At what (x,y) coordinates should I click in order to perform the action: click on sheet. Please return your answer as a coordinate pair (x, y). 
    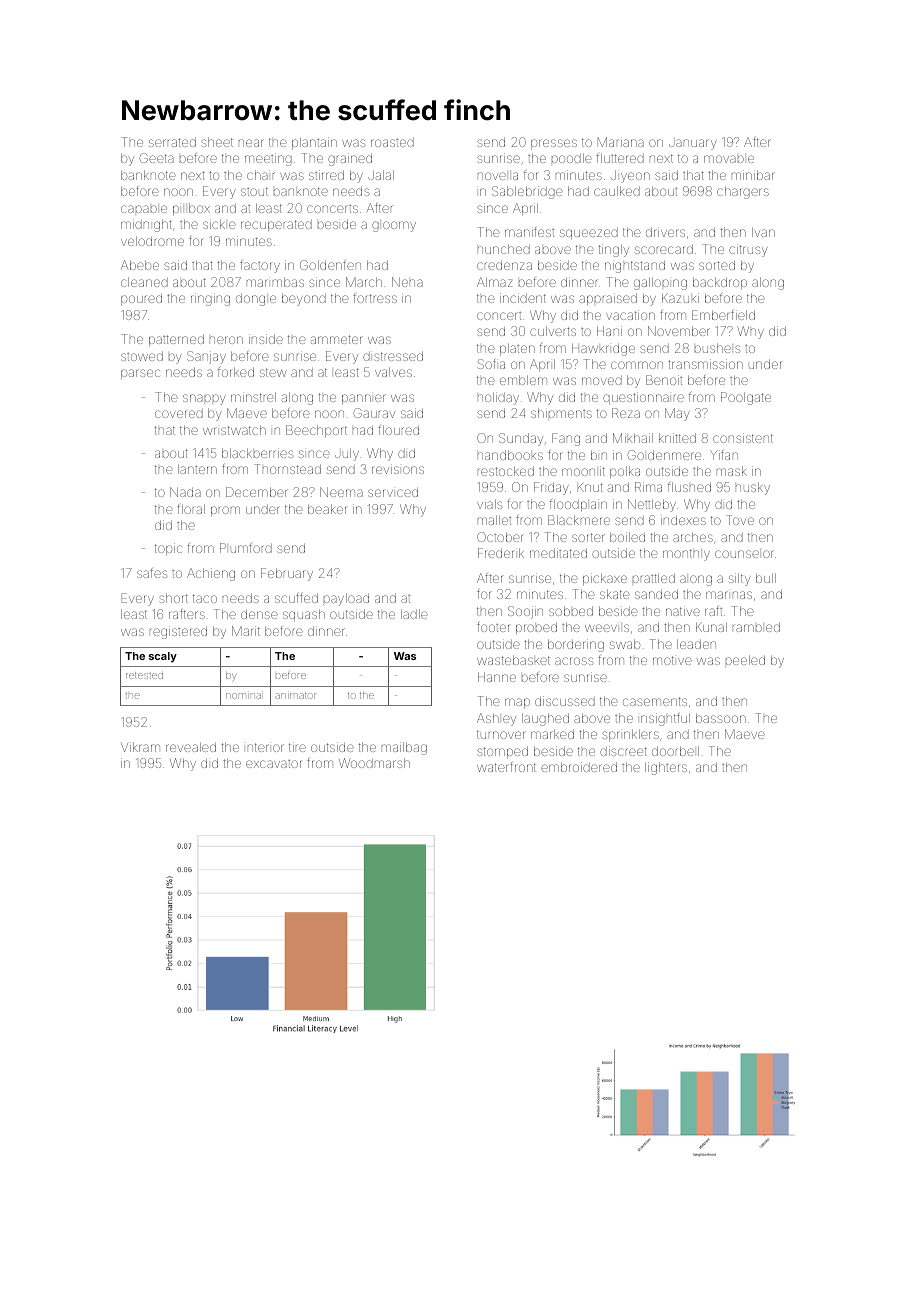
    Looking at the image, I should click on (217, 142).
